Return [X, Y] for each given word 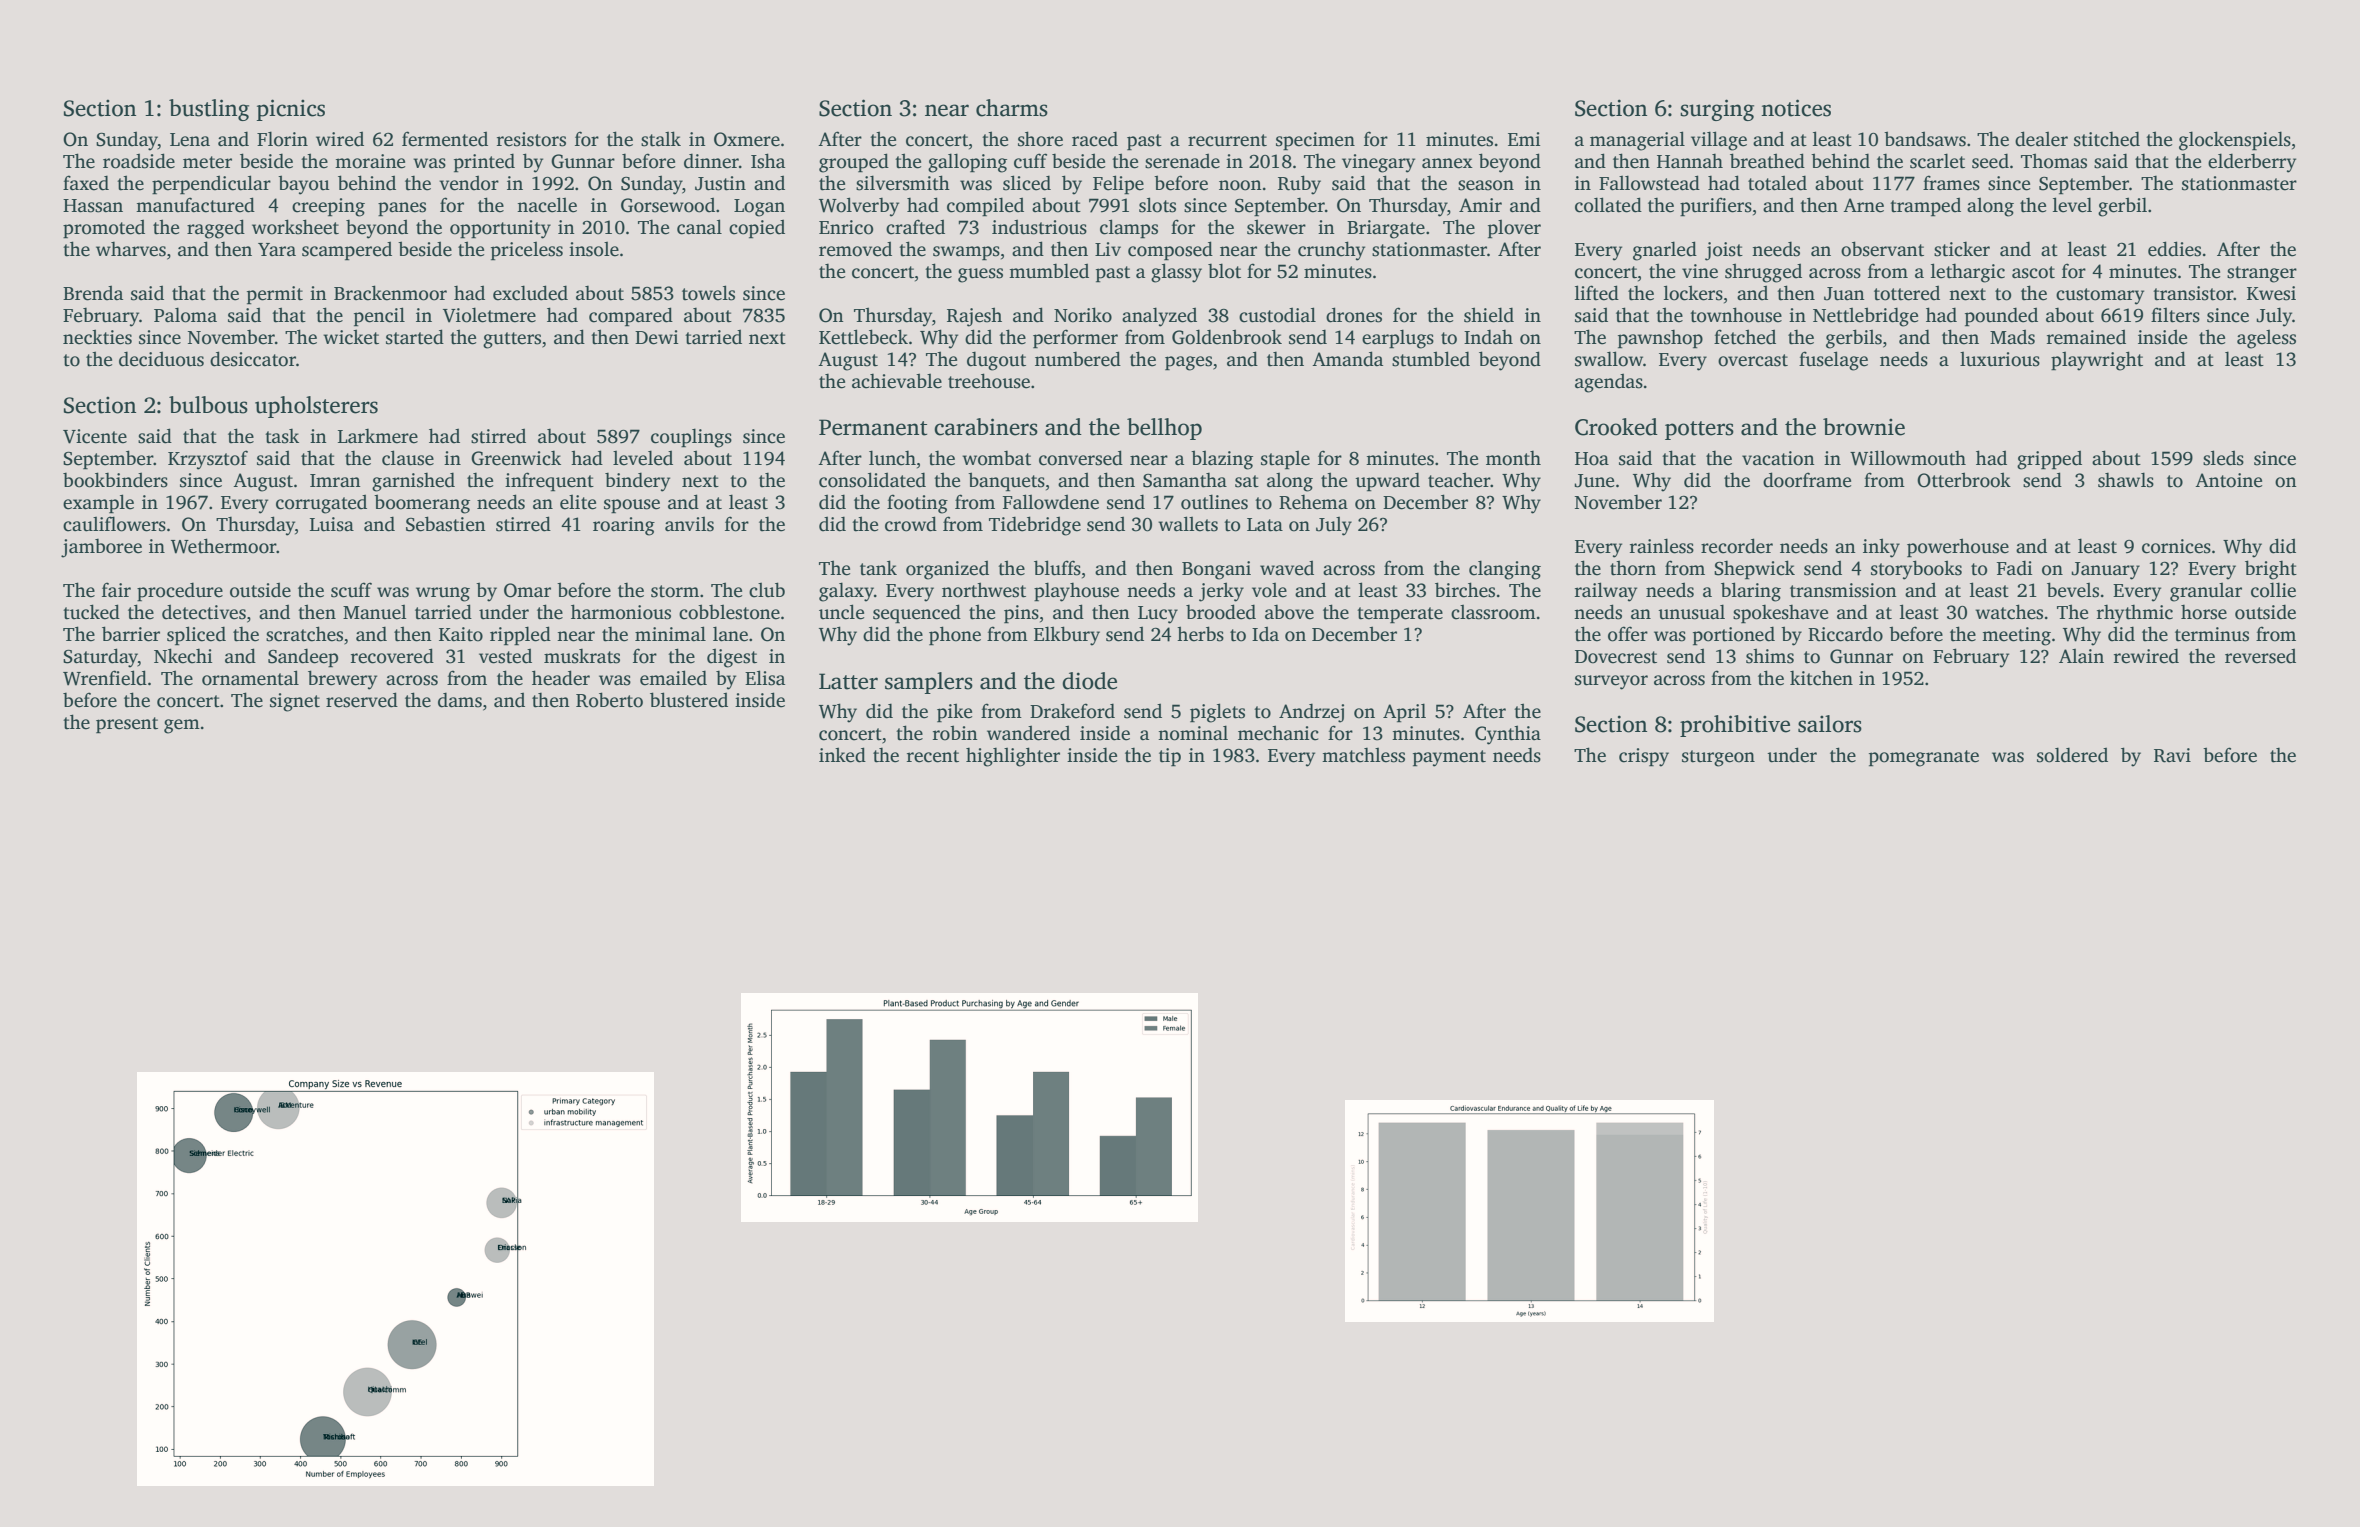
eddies [2174, 249]
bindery [637, 482]
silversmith [903, 183]
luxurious [2000, 359]
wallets [1188, 524]
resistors [531, 139]
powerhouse [1958, 548]
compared [631, 317]
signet [295, 702]
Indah [1488, 337]
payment [1449, 758]
